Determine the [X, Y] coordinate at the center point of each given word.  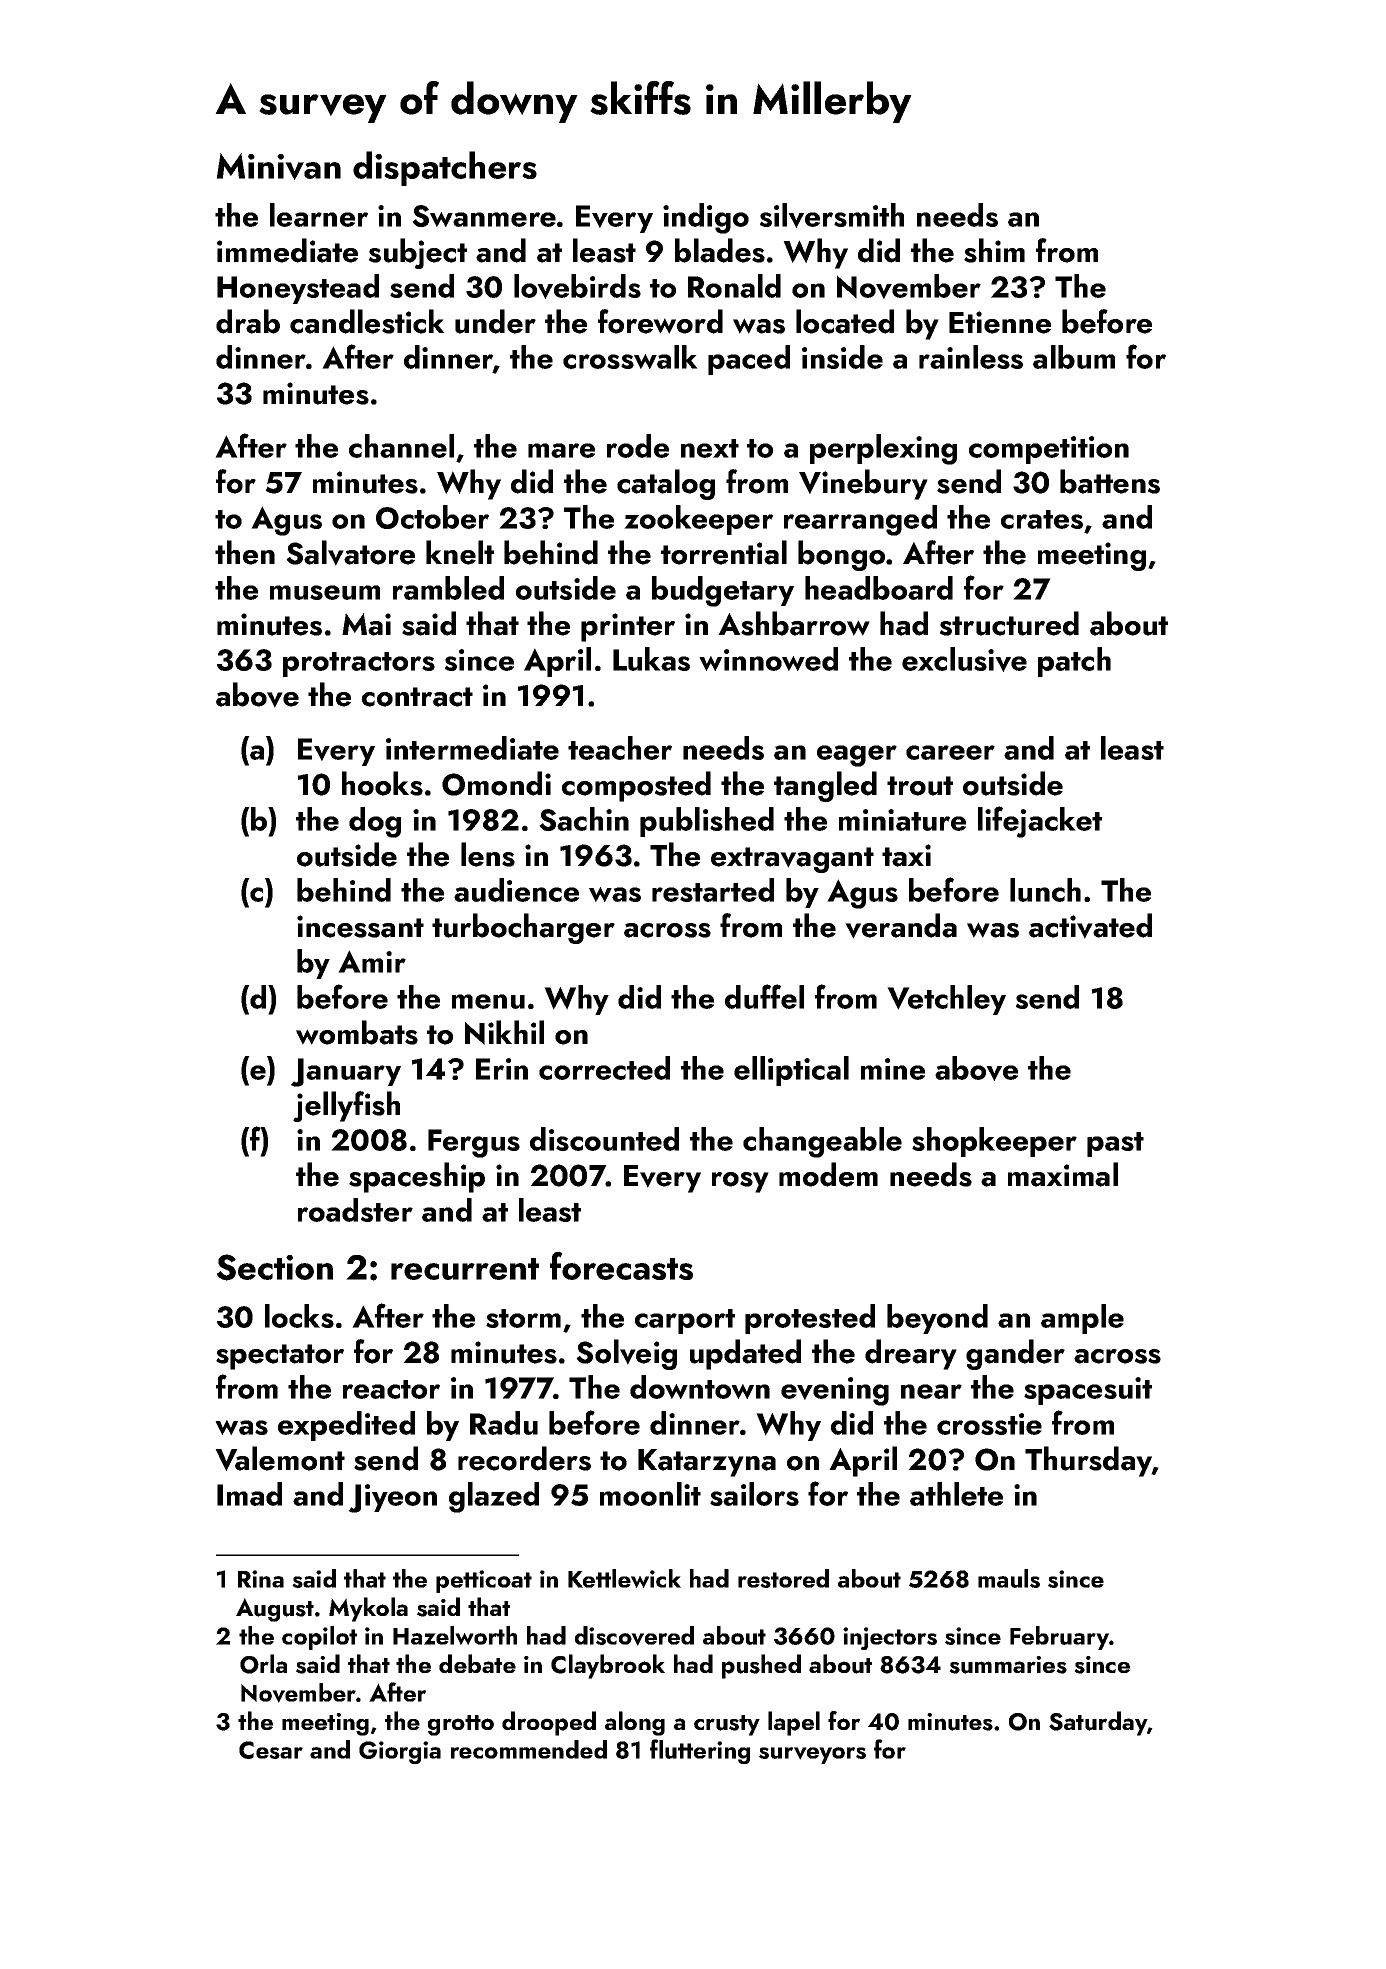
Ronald [734, 286]
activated [1090, 926]
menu [488, 1001]
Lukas [651, 659]
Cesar [271, 1750]
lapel [794, 1723]
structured [1009, 623]
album [1074, 357]
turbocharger [523, 928]
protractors [359, 664]
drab [248, 321]
